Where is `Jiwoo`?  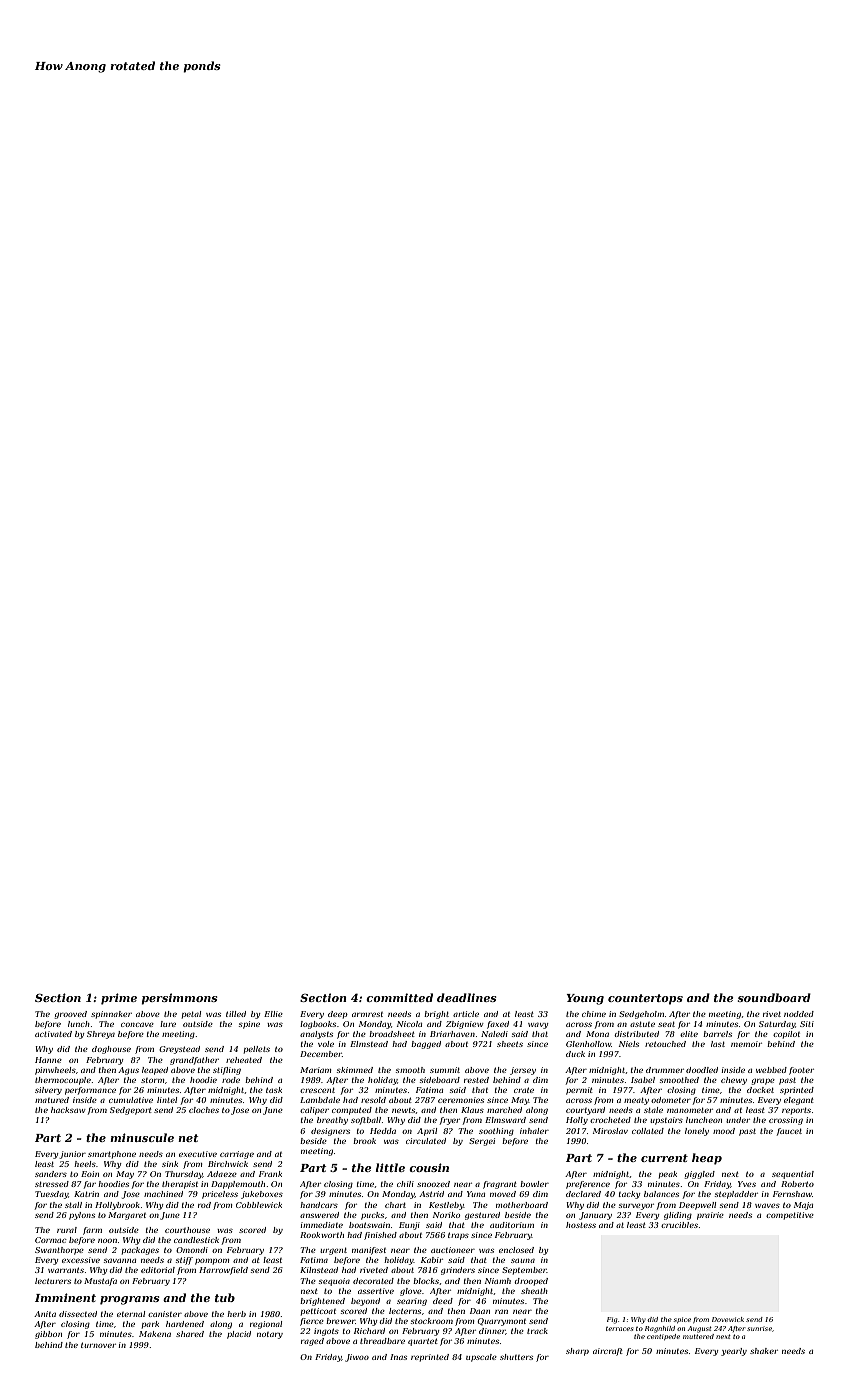 Jiwoo is located at coordinates (357, 1358).
